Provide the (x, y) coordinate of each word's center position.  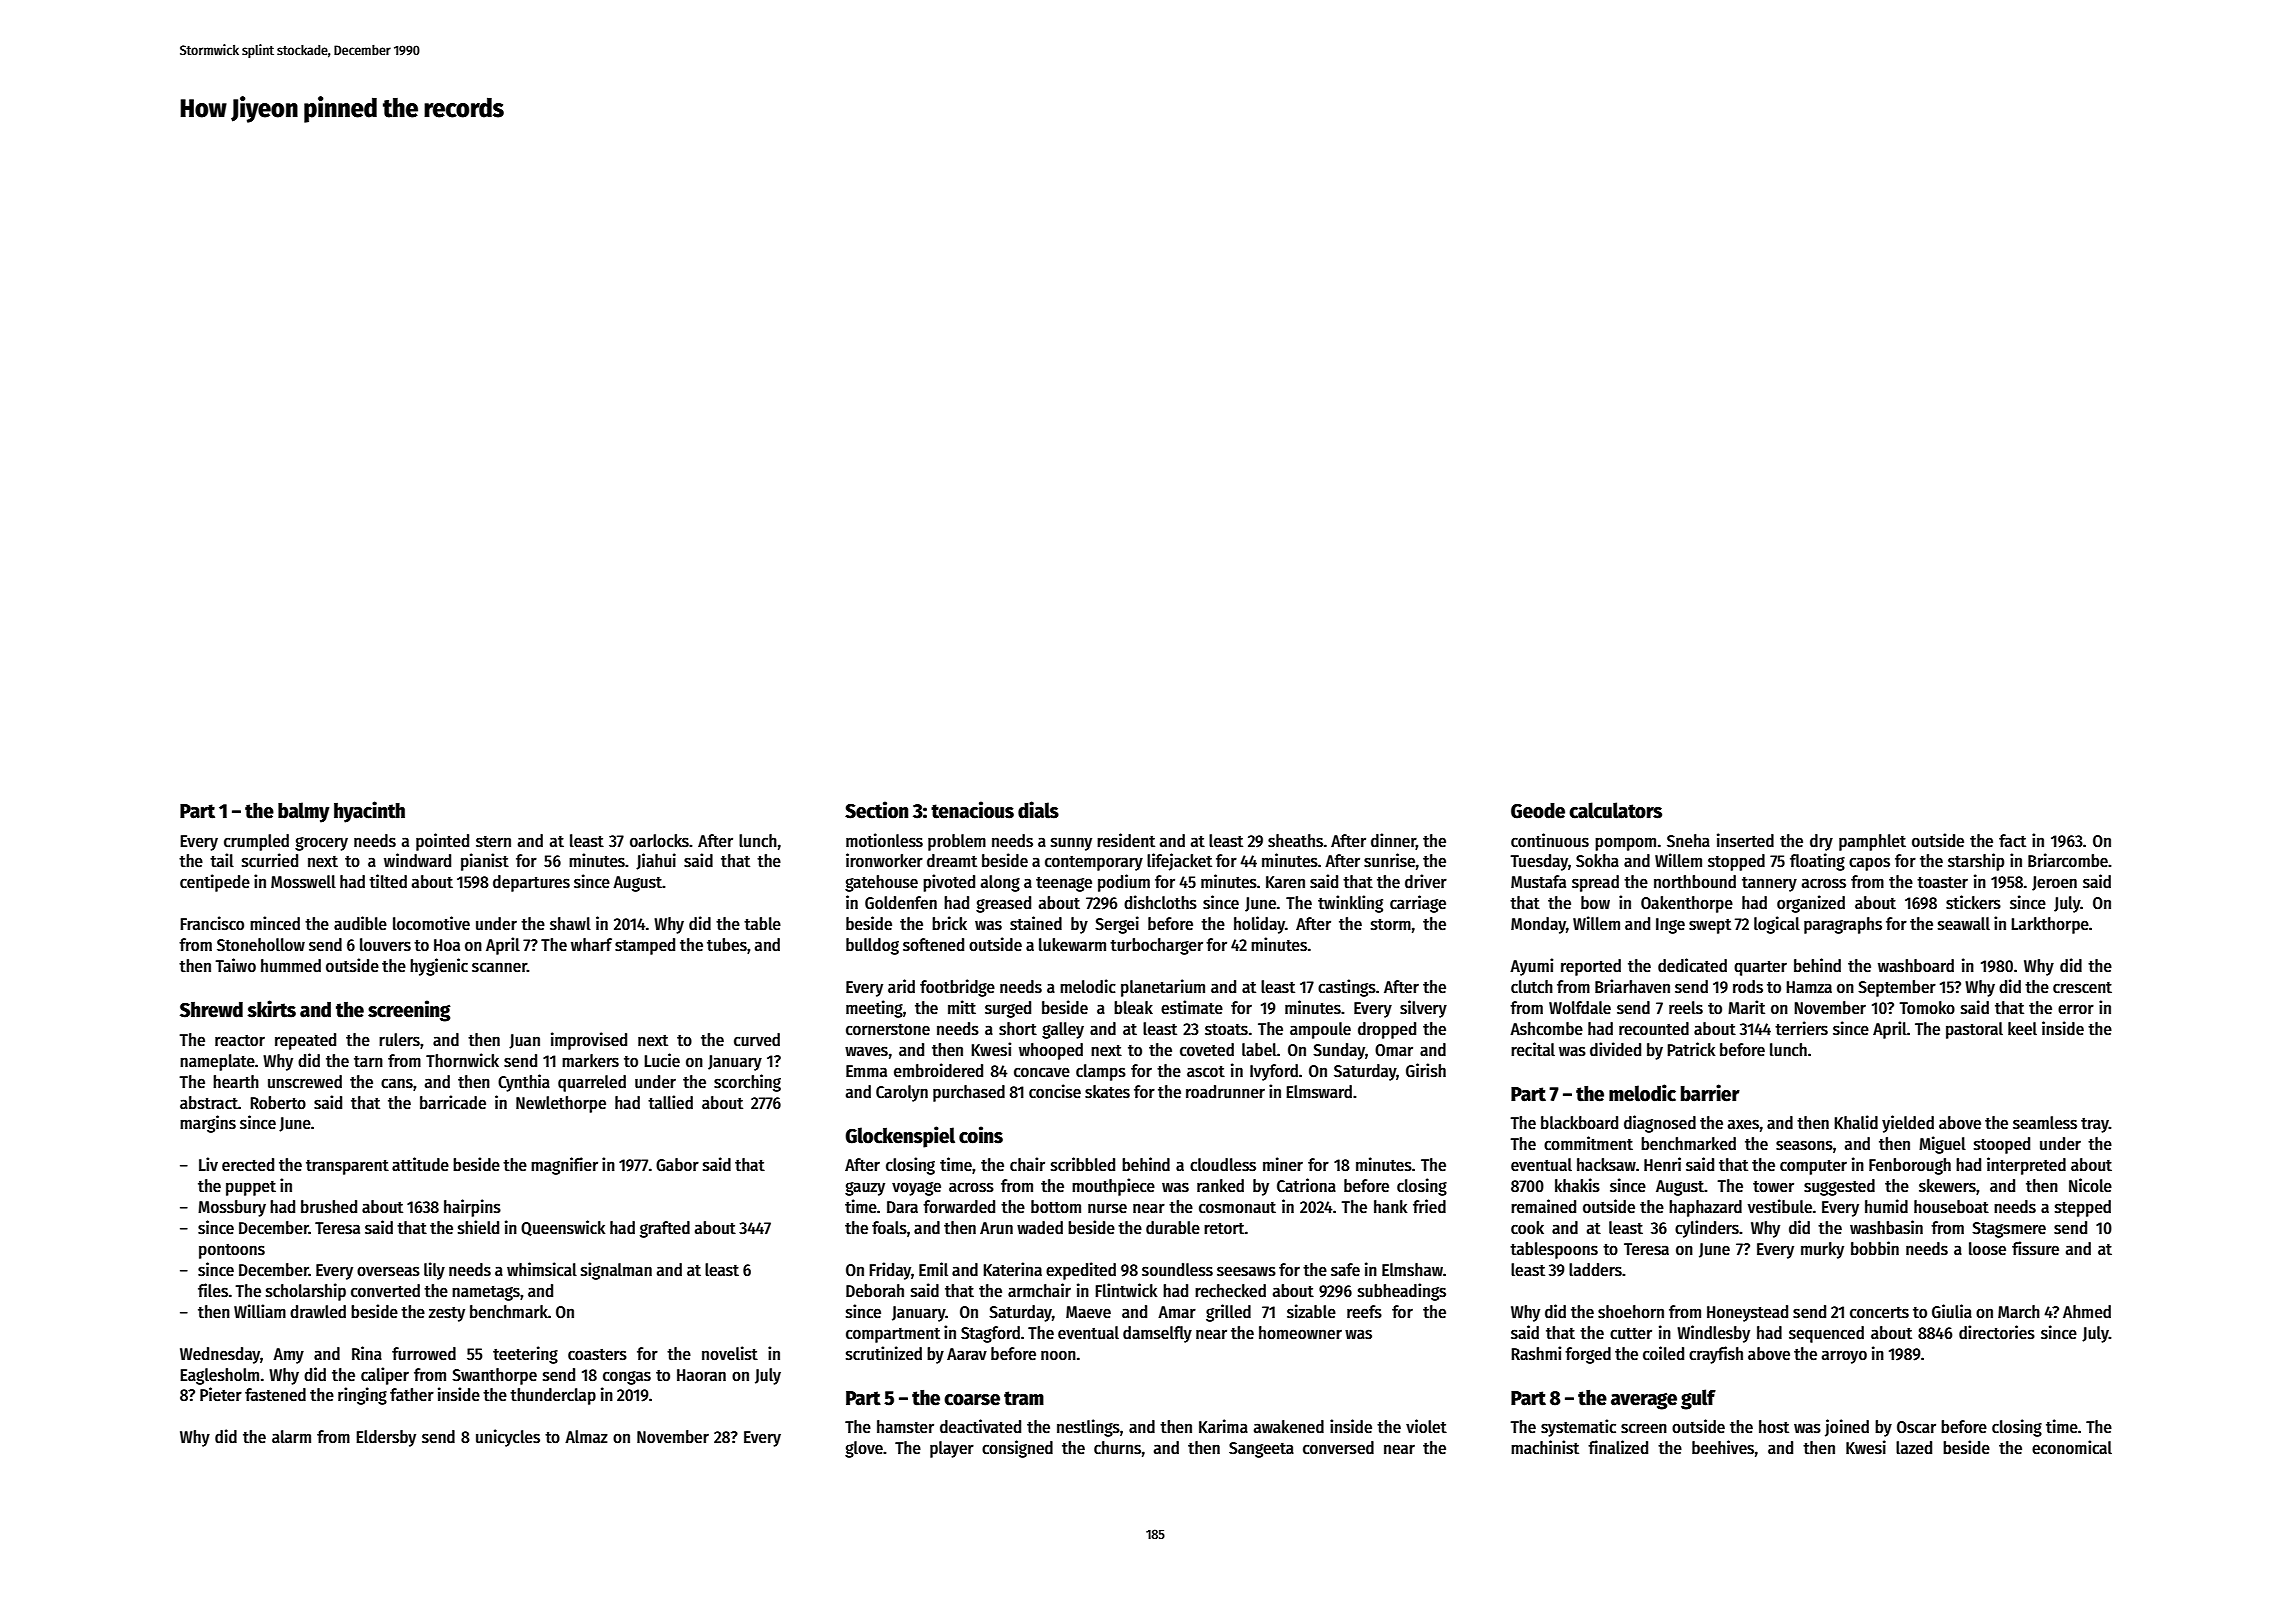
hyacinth (369, 812)
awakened (1289, 1427)
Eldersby (386, 1438)
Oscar (1916, 1427)
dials (1038, 810)
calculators (1615, 810)
